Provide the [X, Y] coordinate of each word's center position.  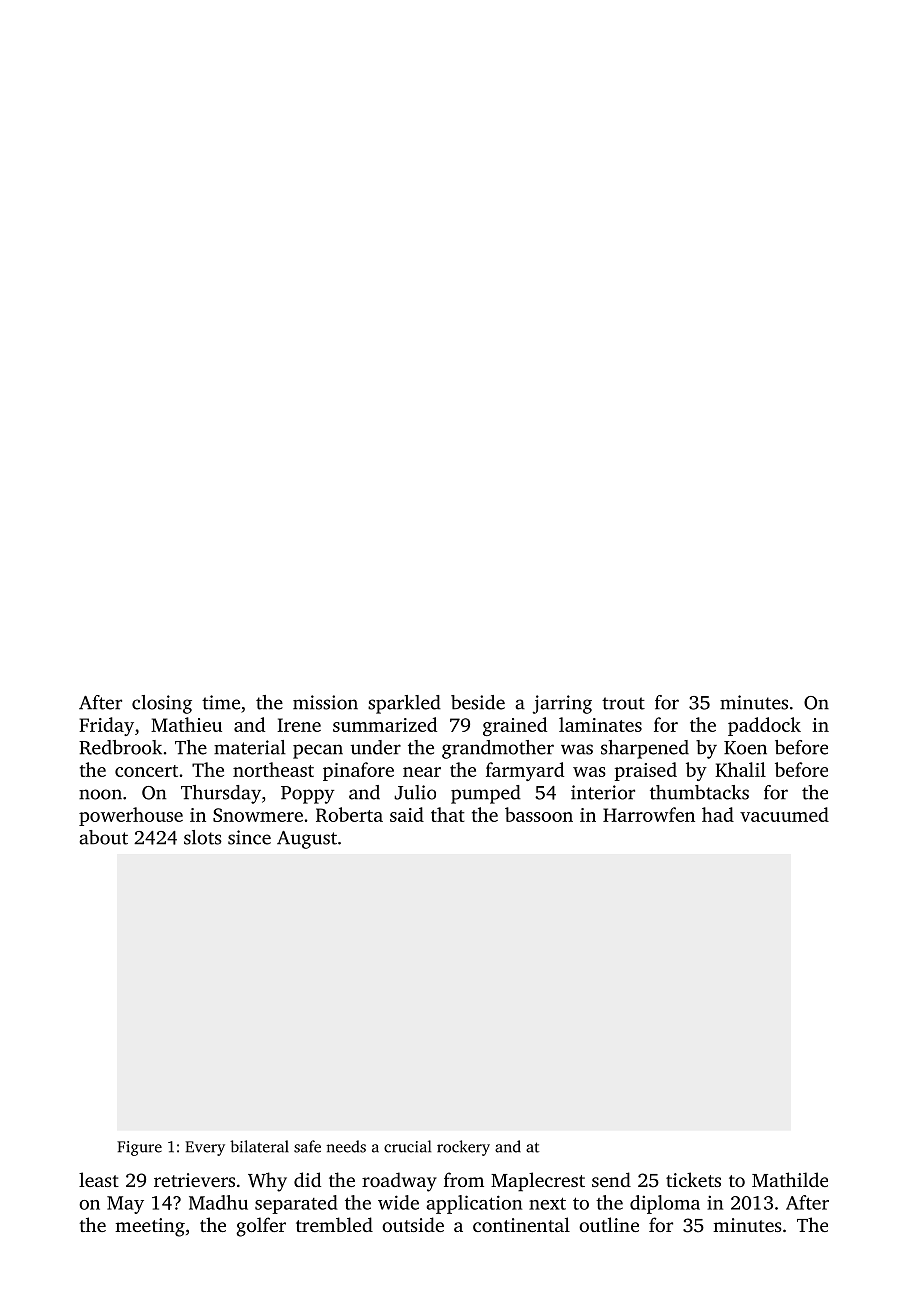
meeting [150, 1227]
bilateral [259, 1146]
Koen [745, 748]
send [611, 1179]
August [307, 840]
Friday [106, 726]
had [718, 814]
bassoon [539, 814]
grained [515, 726]
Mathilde [790, 1179]
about [103, 837]
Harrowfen [649, 814]
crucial [407, 1146]
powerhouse [131, 816]
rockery [463, 1148]
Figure [139, 1148]
